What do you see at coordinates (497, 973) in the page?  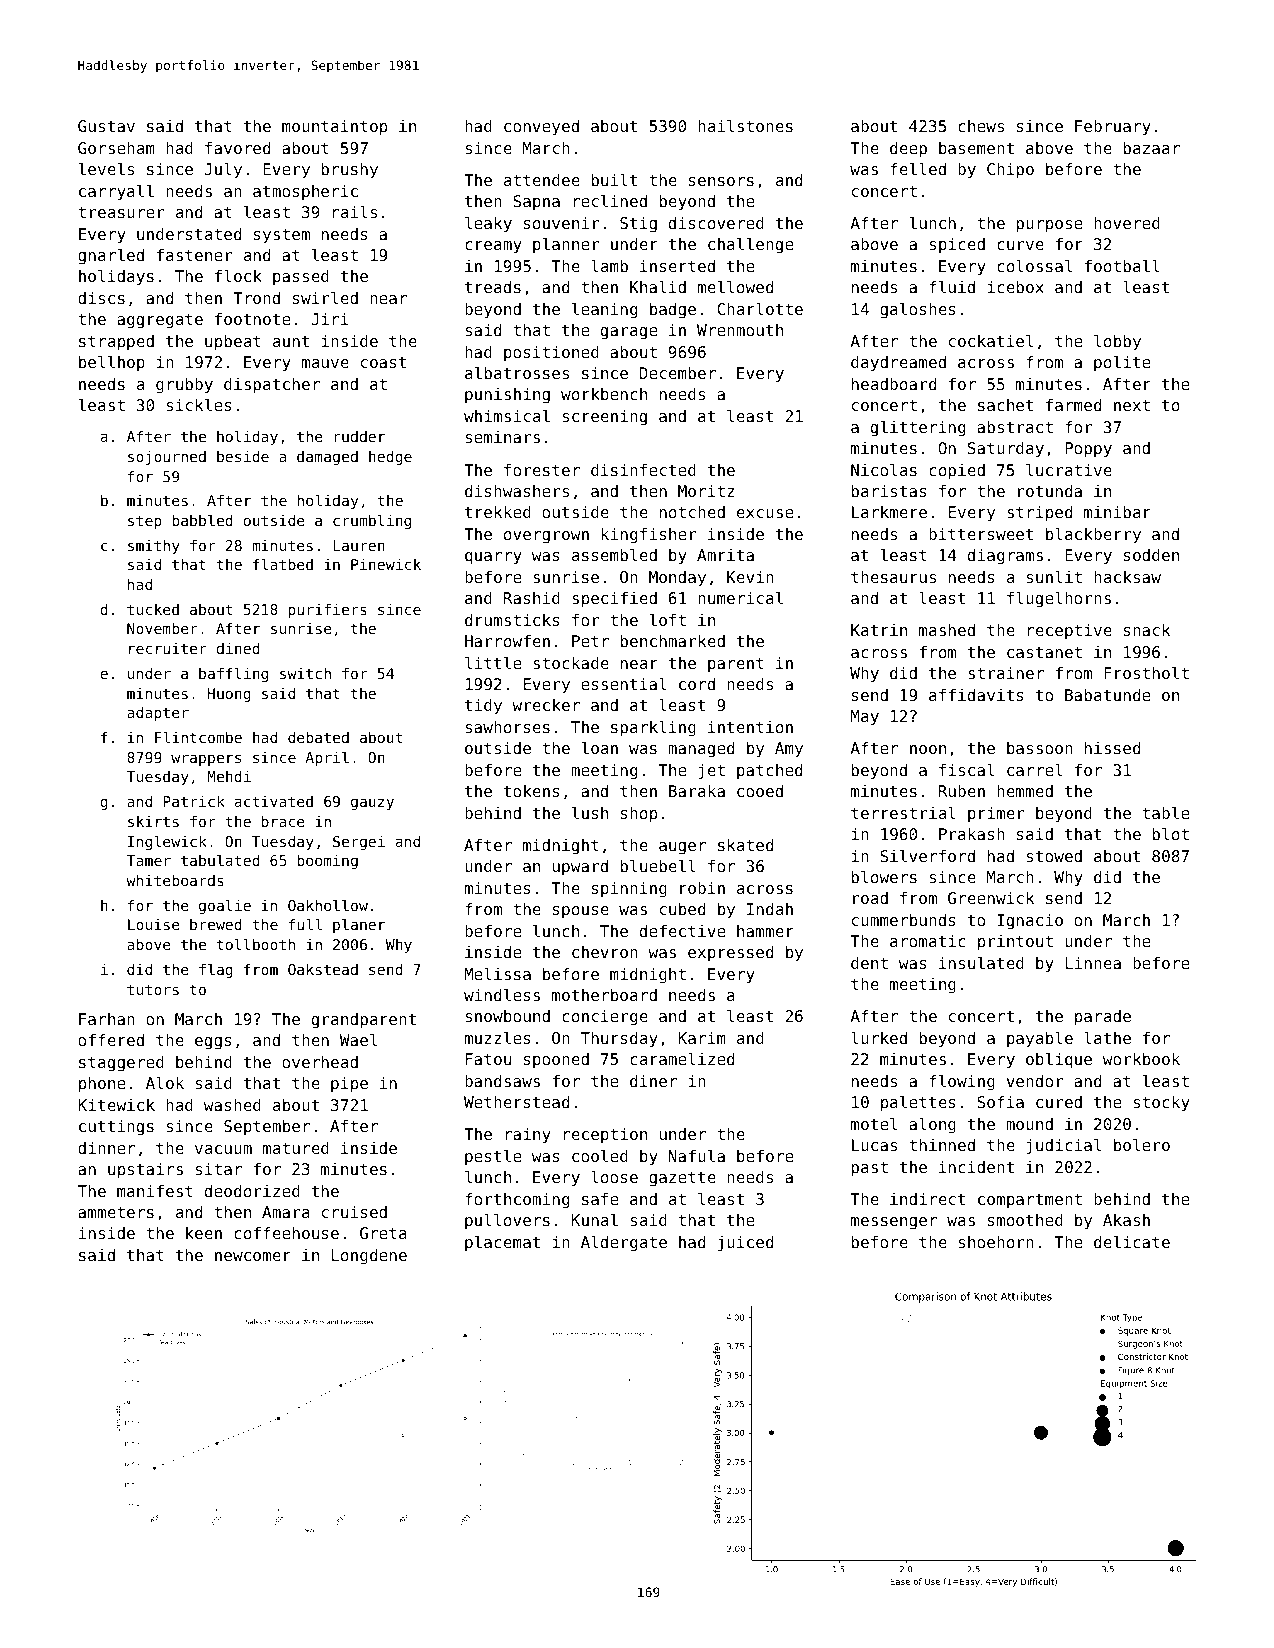 I see `Melissa` at bounding box center [497, 973].
